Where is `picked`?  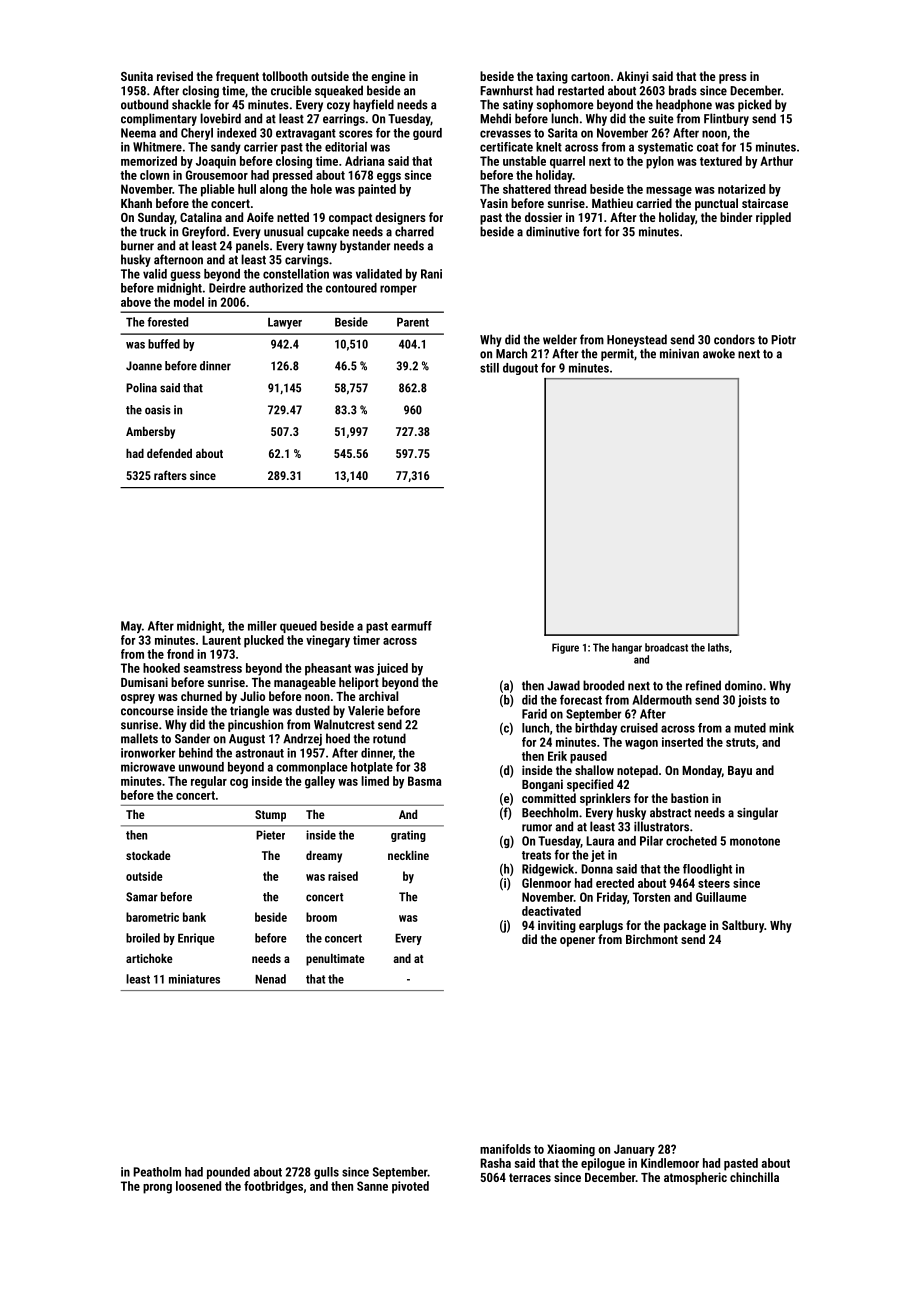
picked is located at coordinates (754, 105).
